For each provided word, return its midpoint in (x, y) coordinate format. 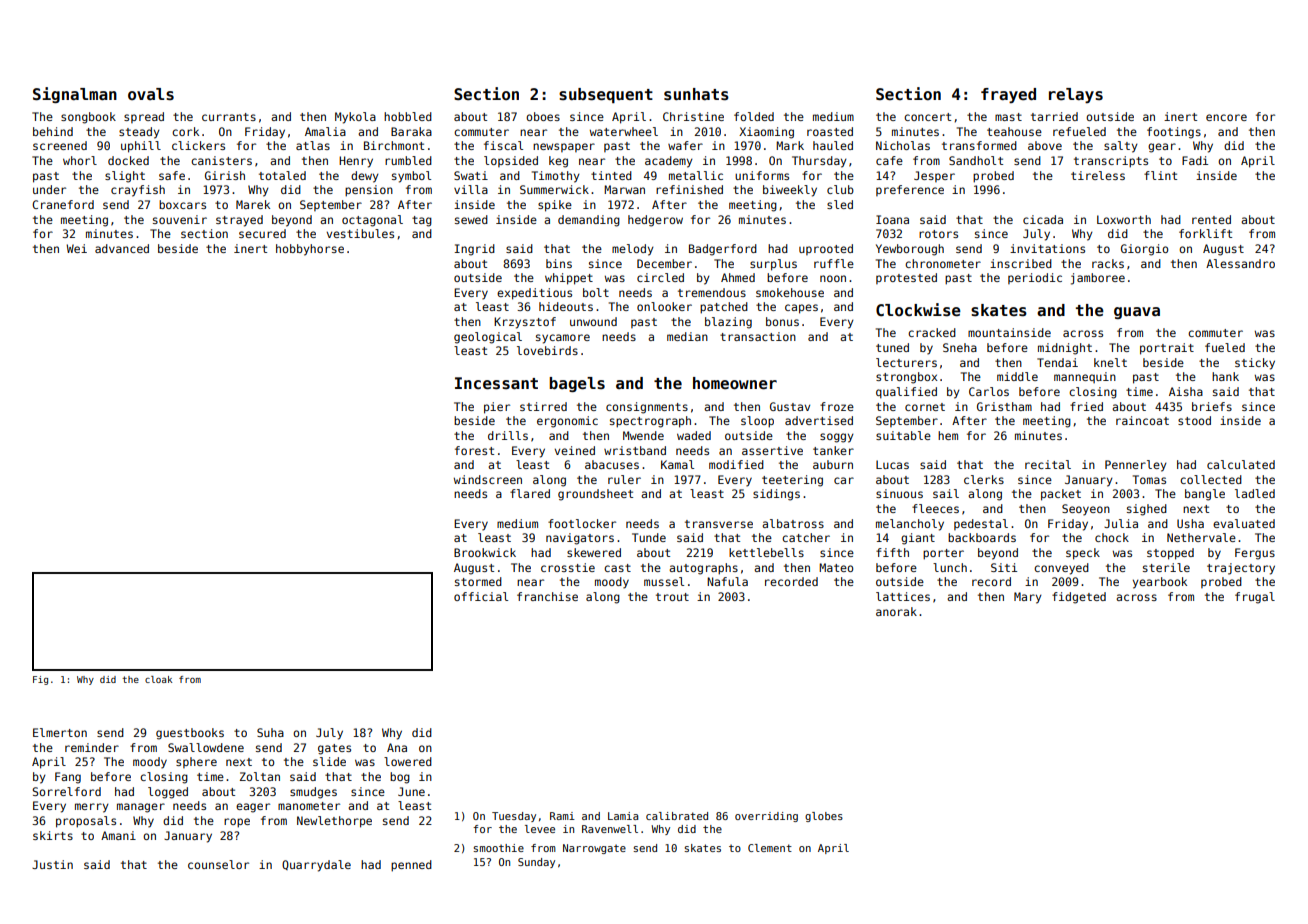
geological (488, 338)
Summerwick (554, 189)
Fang (68, 778)
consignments (647, 408)
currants (229, 117)
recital (1048, 464)
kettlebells (766, 552)
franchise (547, 596)
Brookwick (485, 552)
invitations (1047, 248)
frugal (1255, 598)
